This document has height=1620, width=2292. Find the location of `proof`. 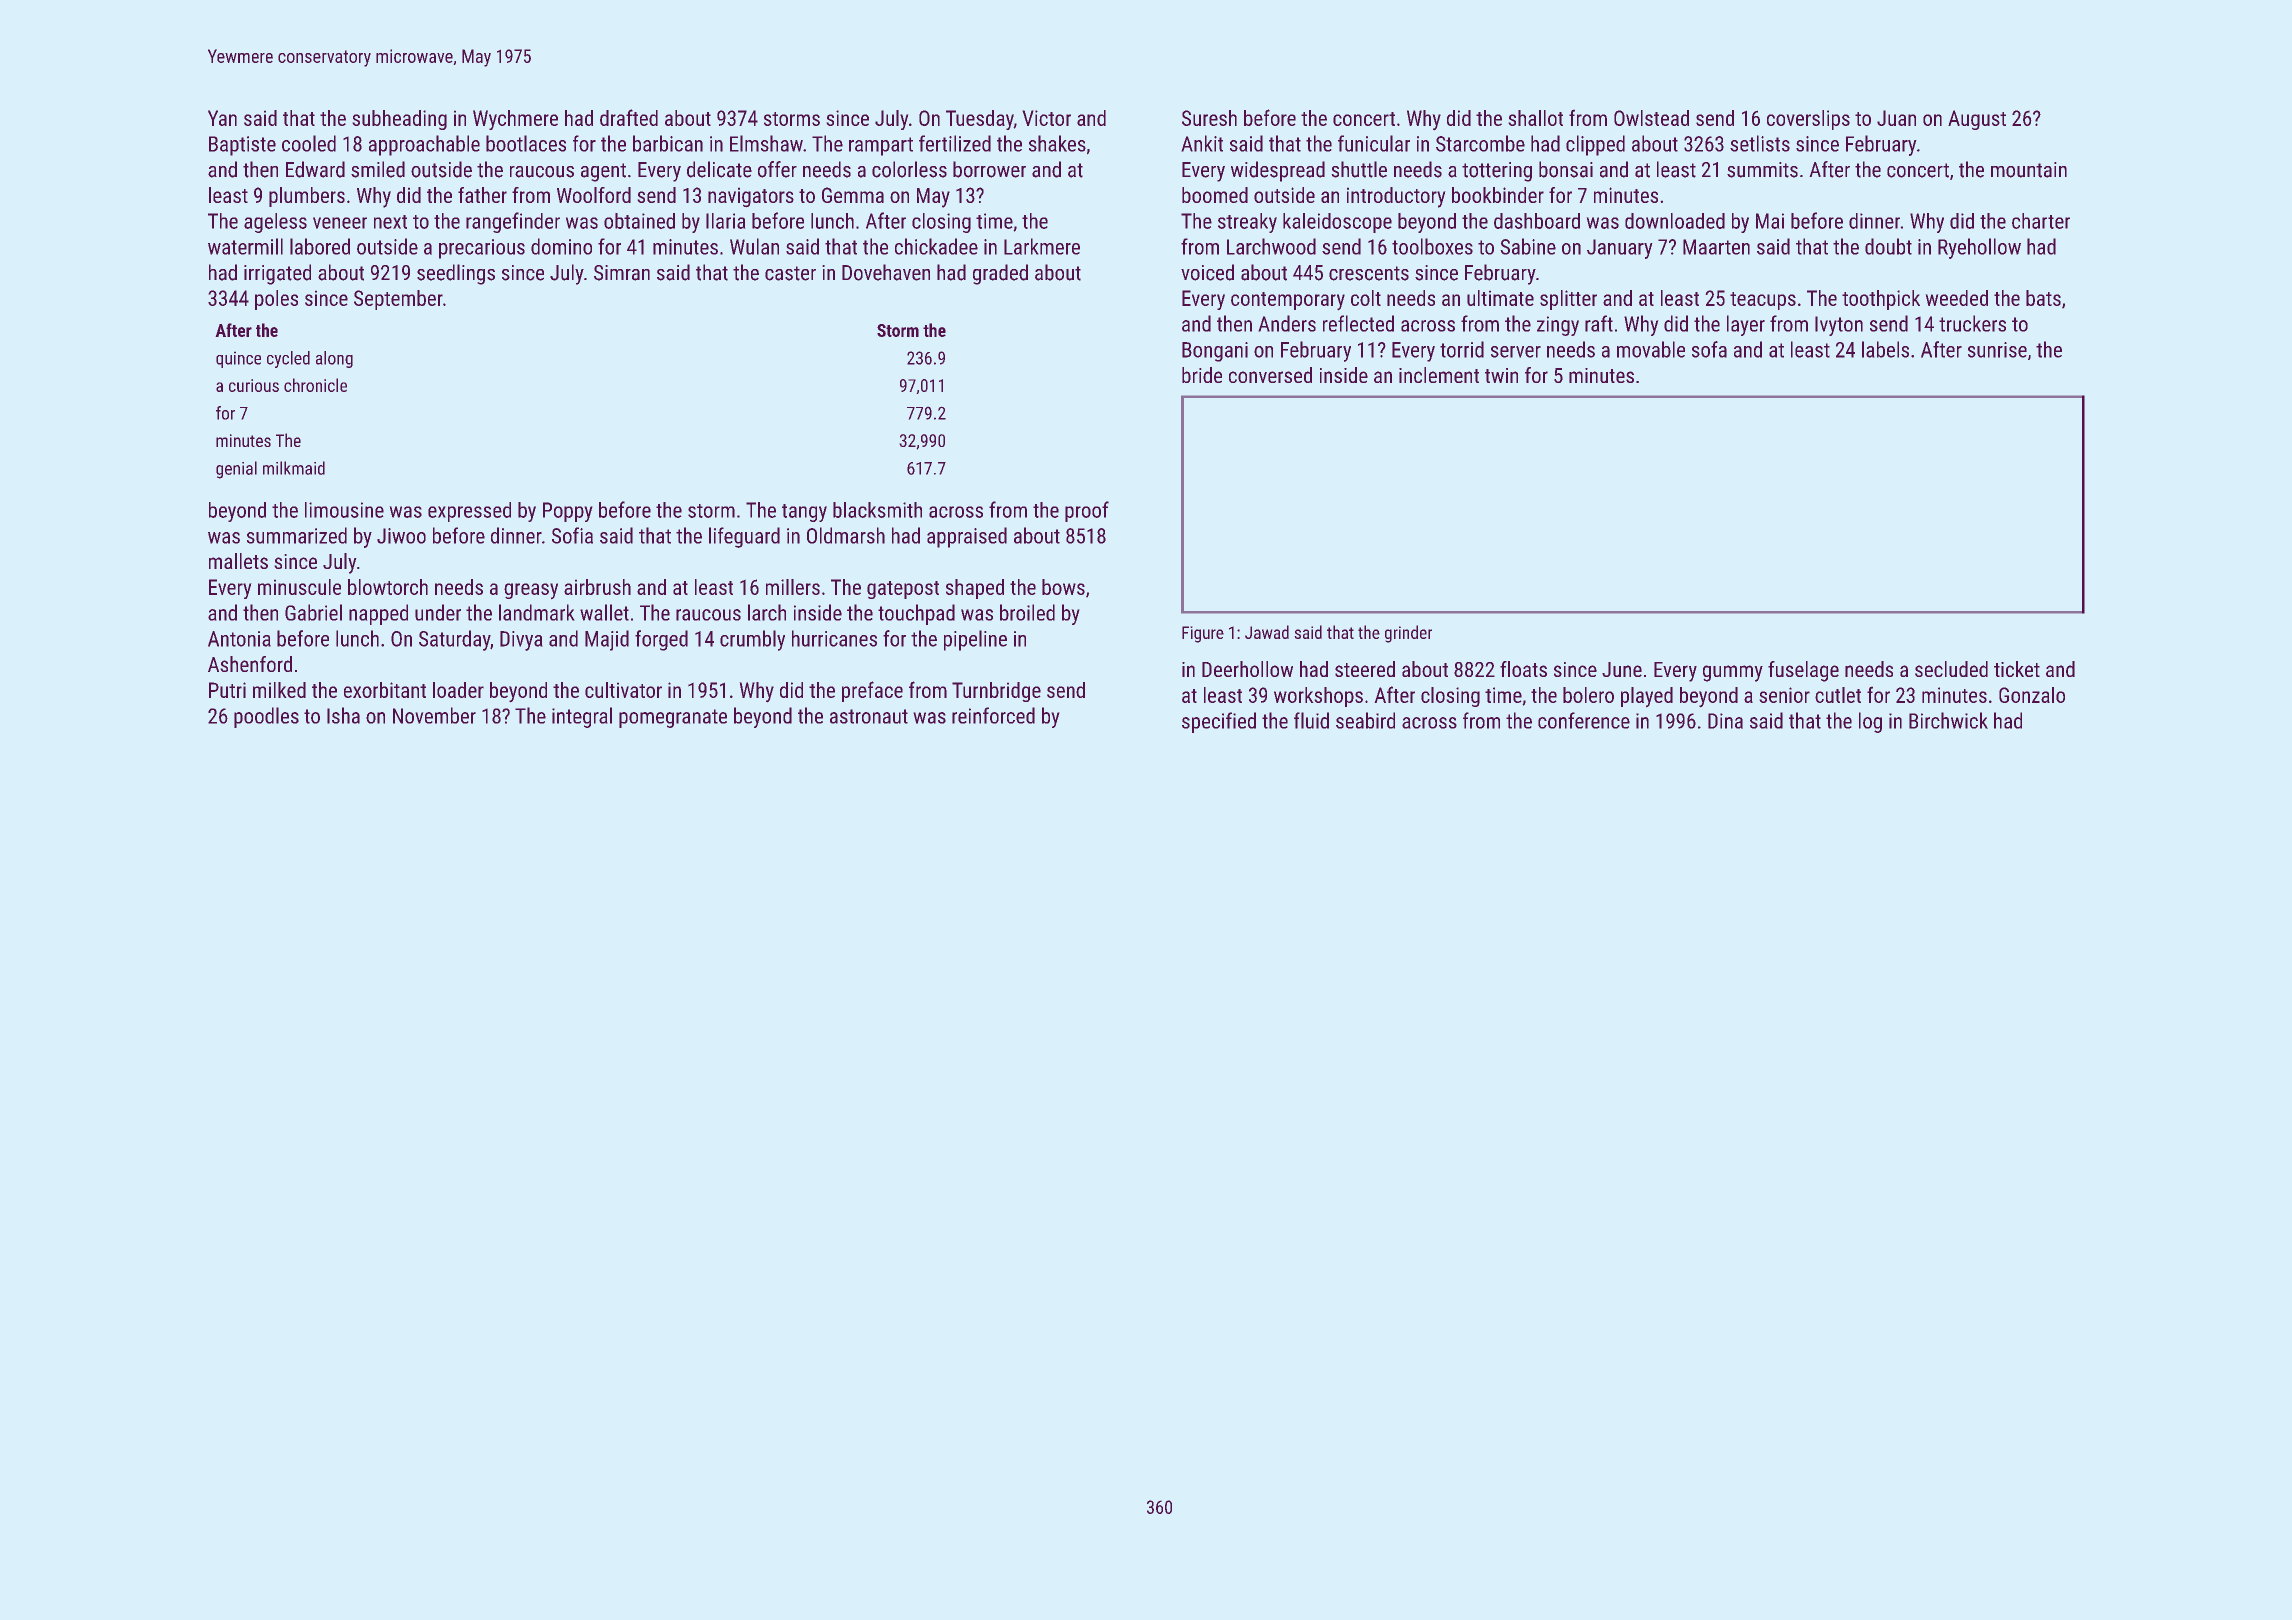

proof is located at coordinates (1087, 511).
